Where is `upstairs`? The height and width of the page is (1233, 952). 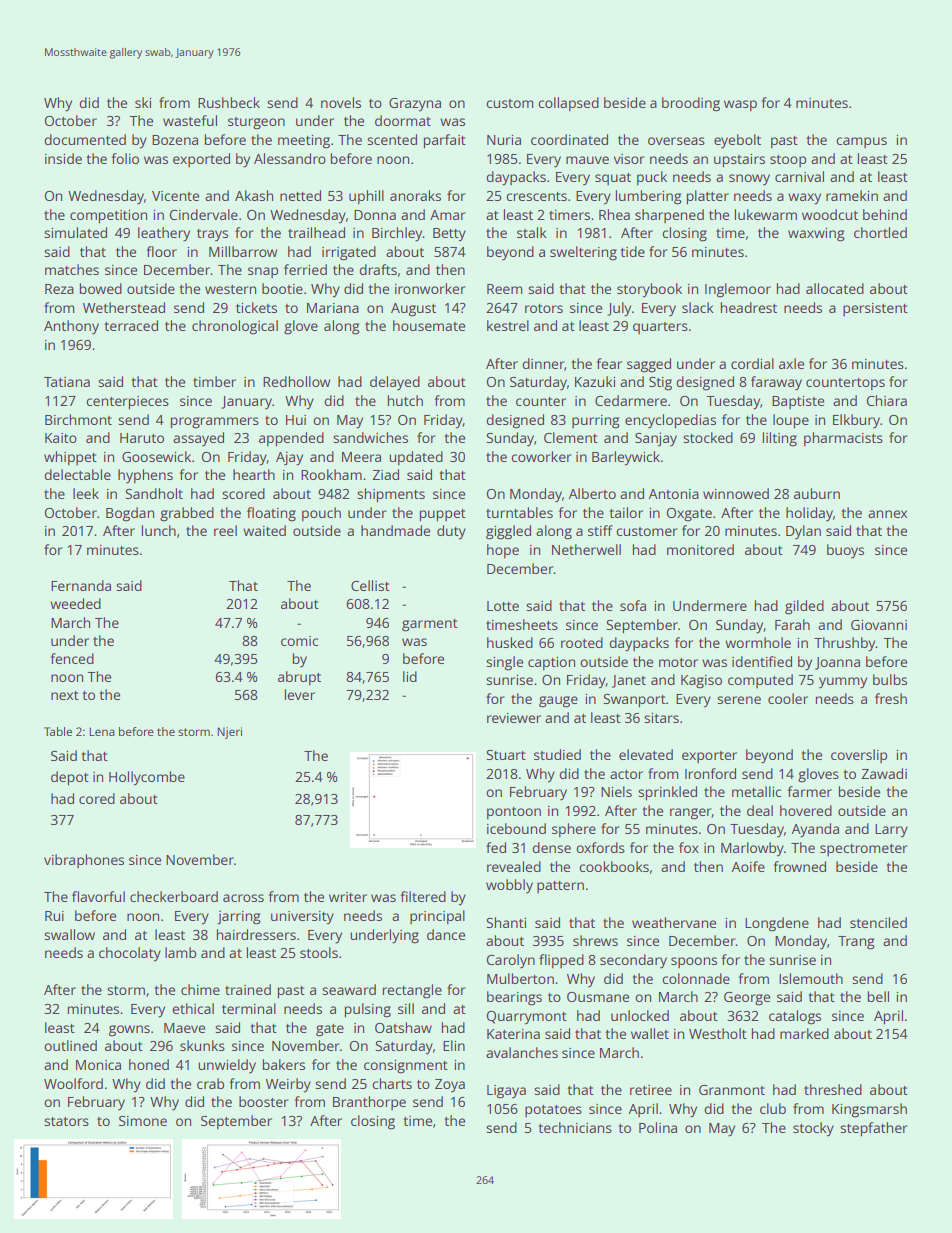 upstairs is located at coordinates (739, 161).
